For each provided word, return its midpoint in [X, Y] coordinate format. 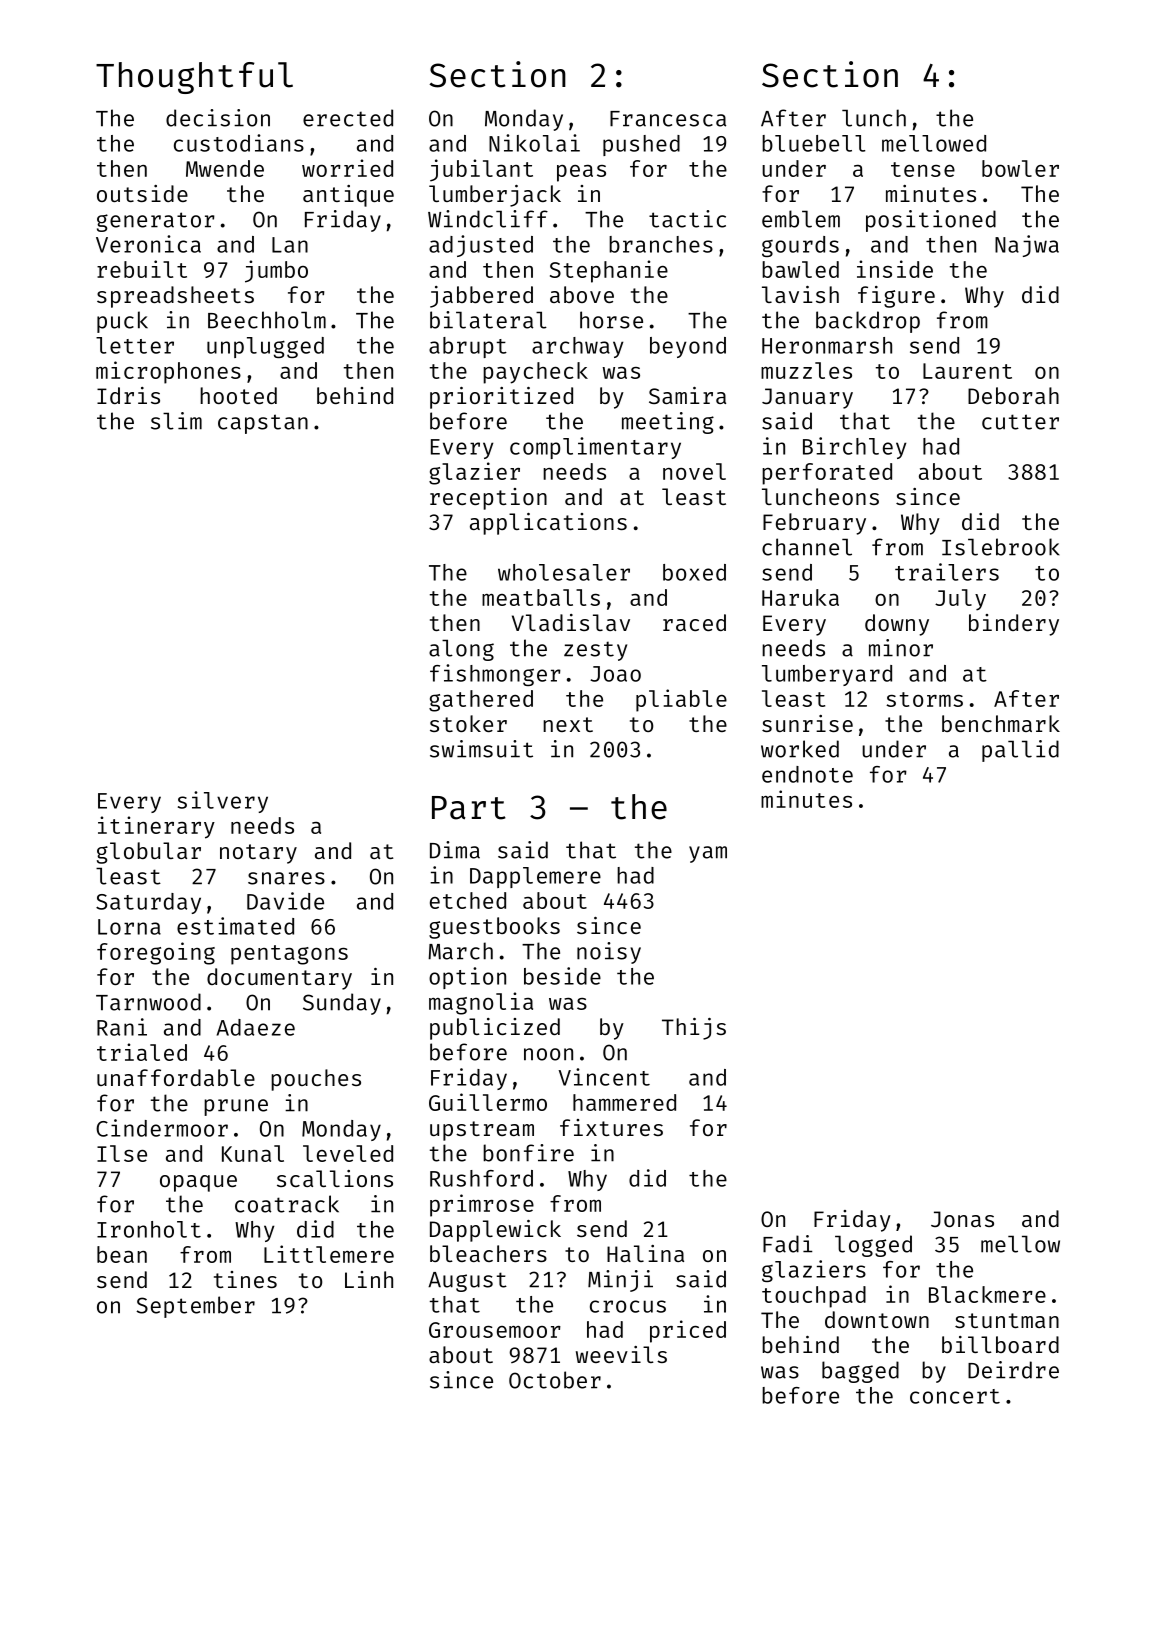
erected [348, 118]
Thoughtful [194, 78]
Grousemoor [495, 1330]
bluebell [813, 143]
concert [955, 1396]
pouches [316, 1080]
